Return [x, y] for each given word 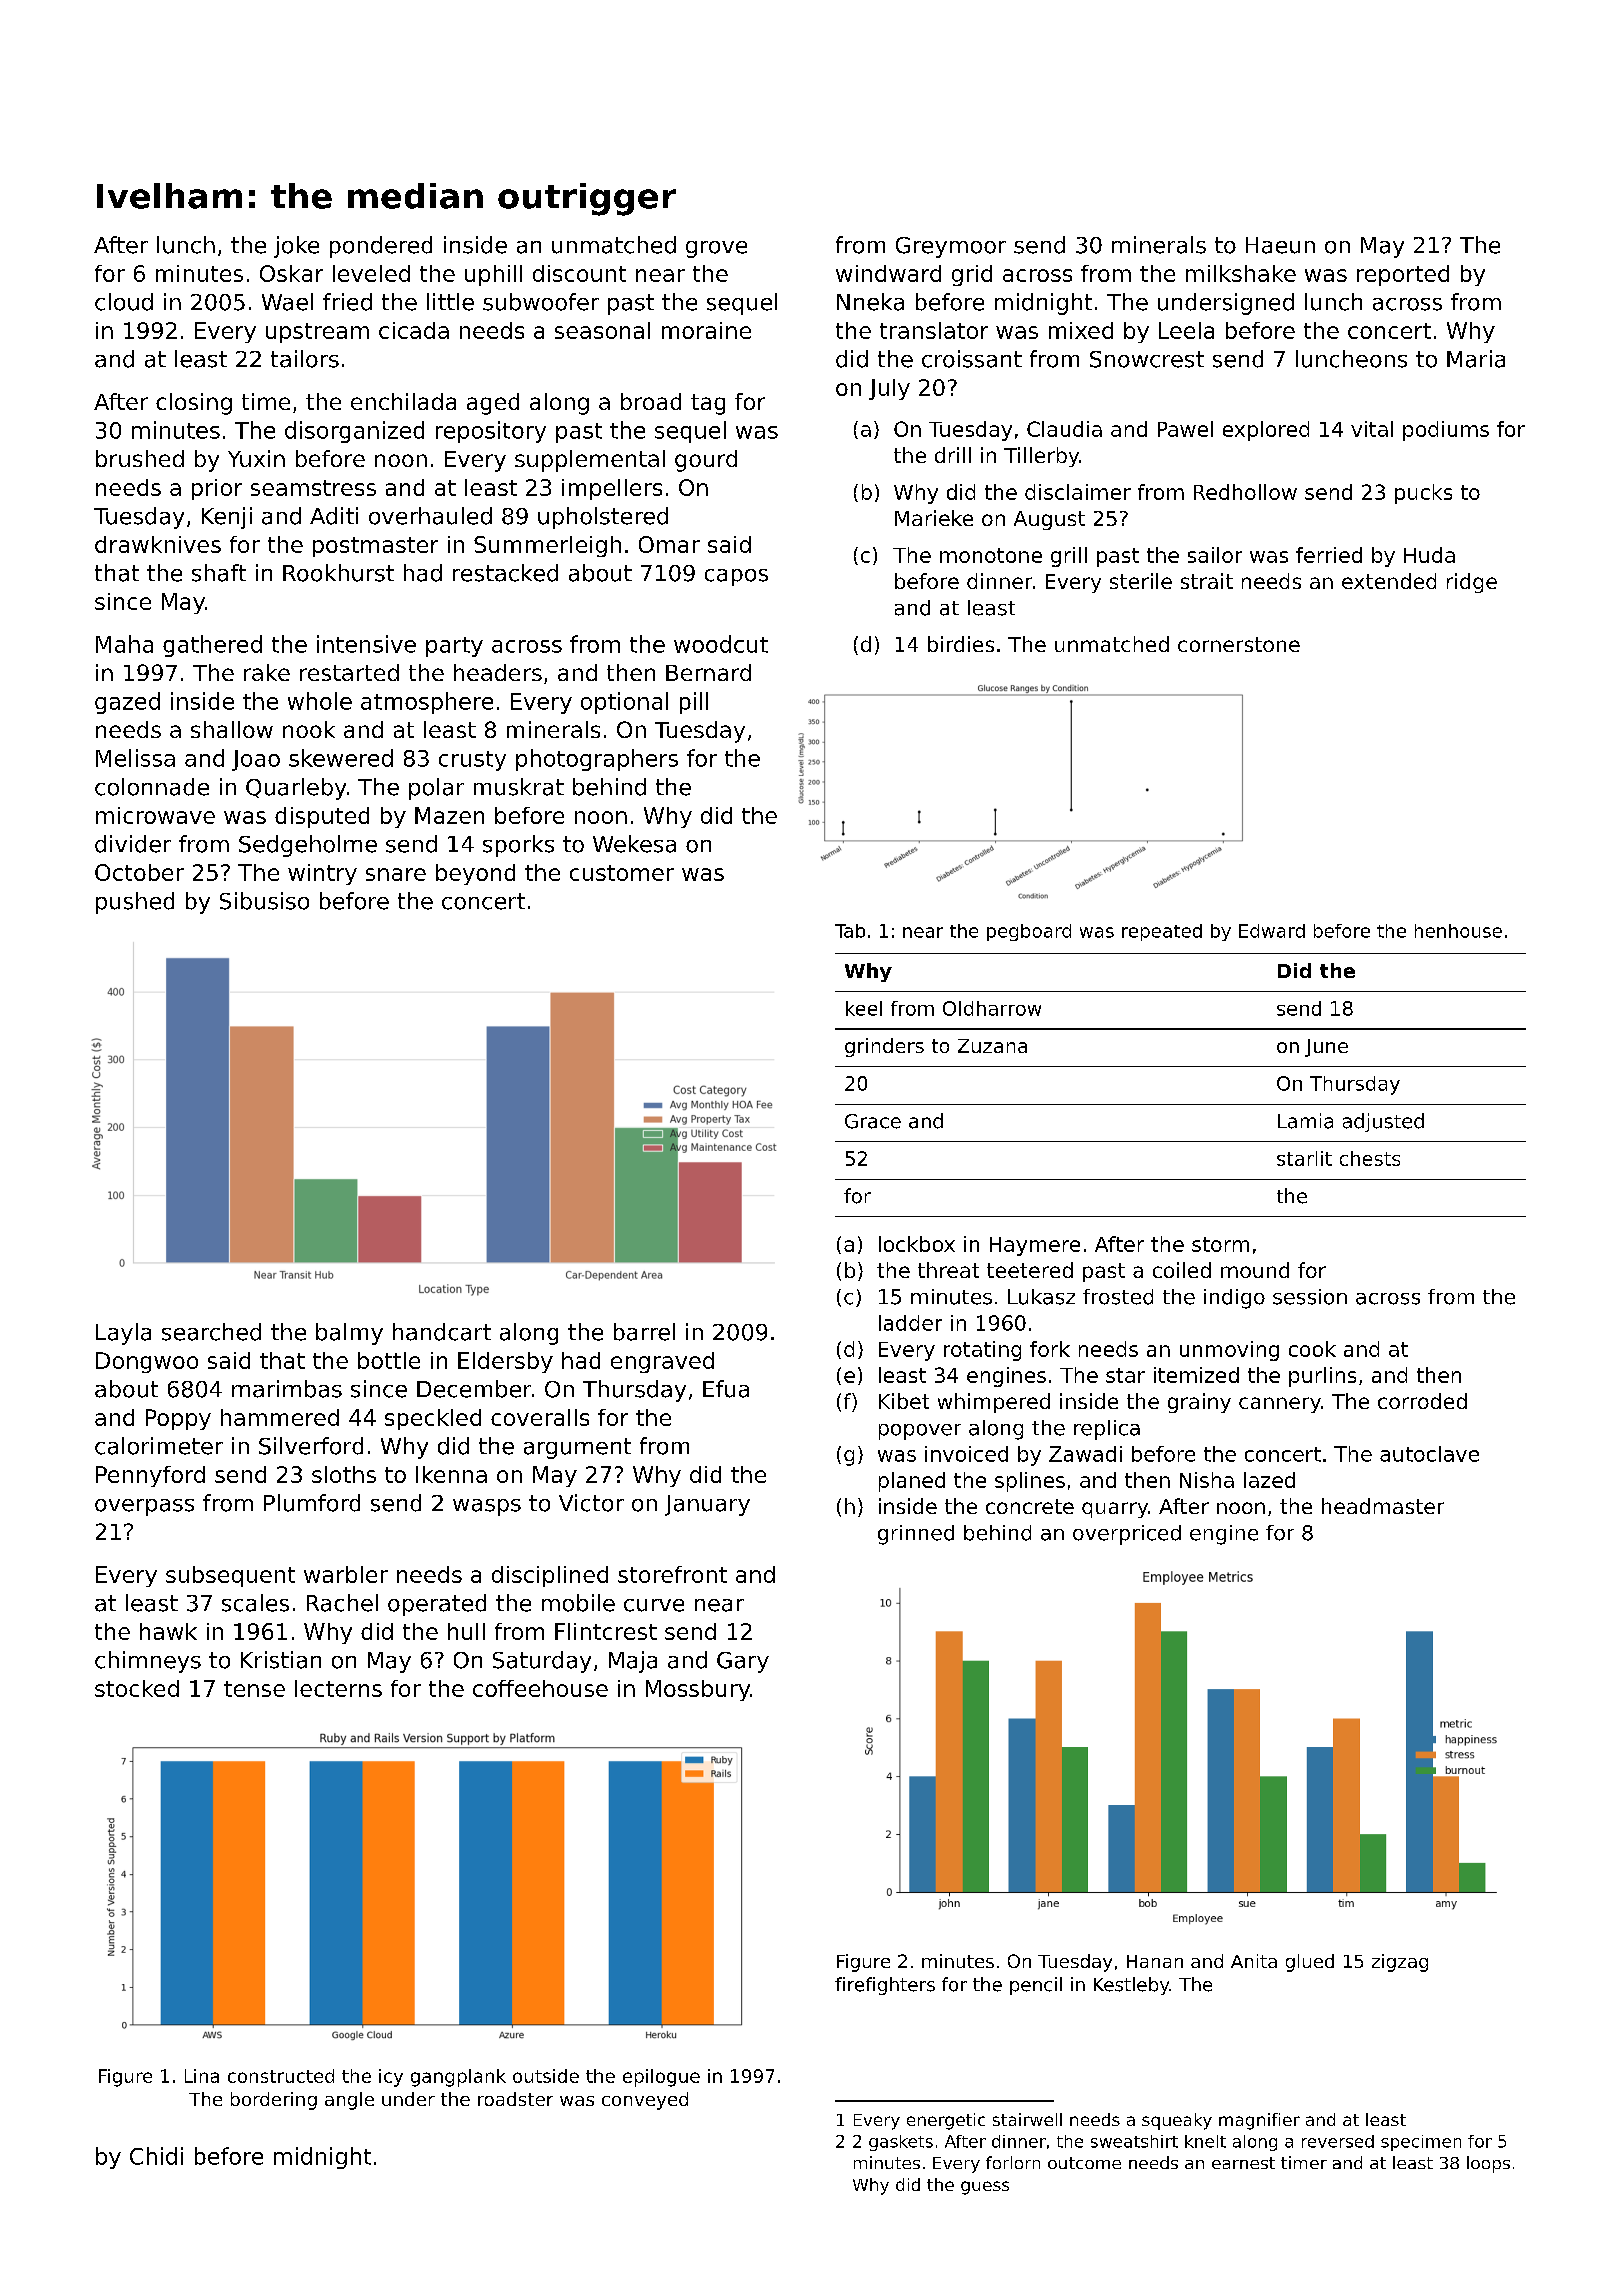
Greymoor [951, 247]
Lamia [1305, 1121]
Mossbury [698, 1690]
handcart [442, 1332]
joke [296, 247]
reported [1403, 275]
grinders [884, 1047]
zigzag [1400, 1963]
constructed [281, 2076]
